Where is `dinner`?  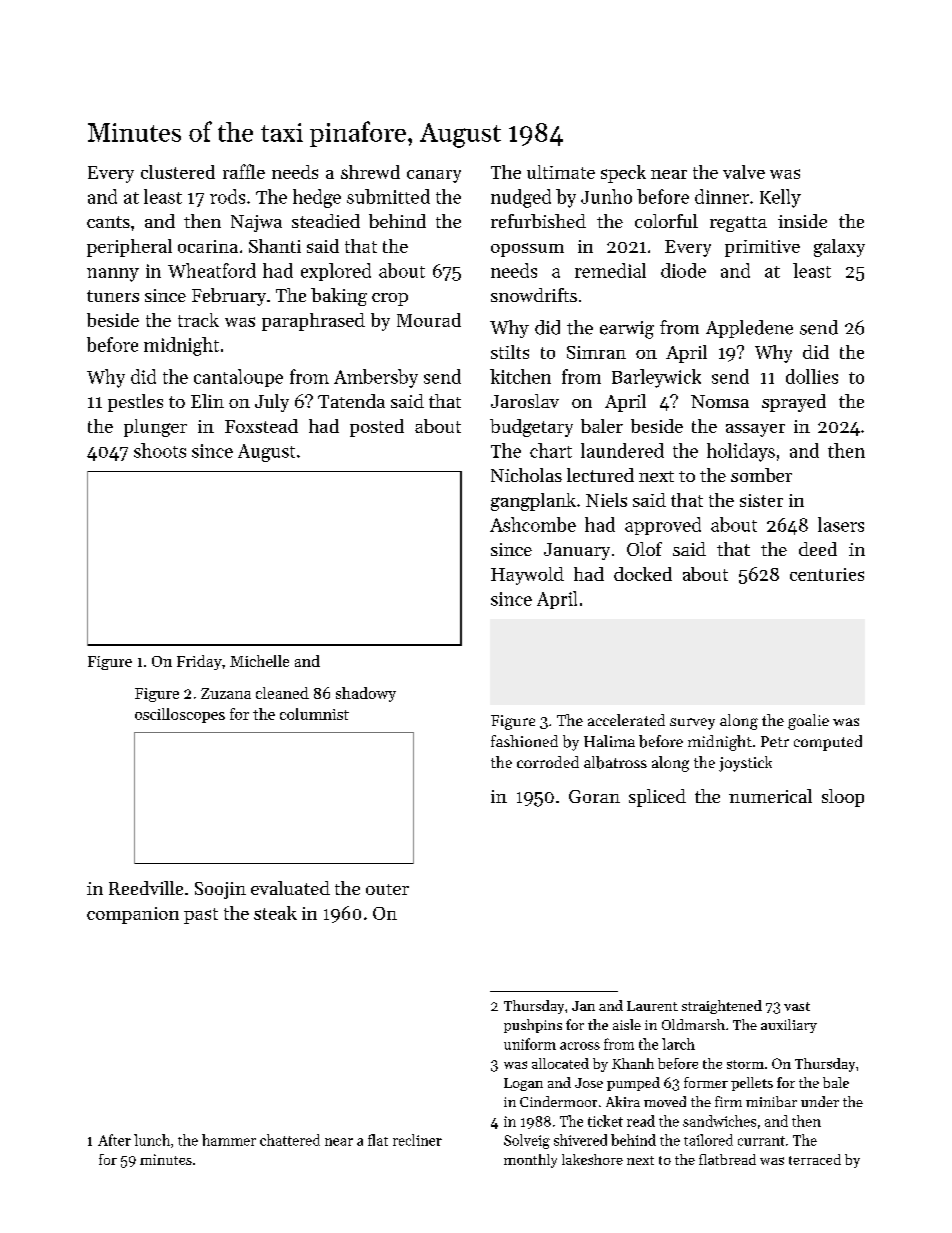
dinner is located at coordinates (722, 196).
